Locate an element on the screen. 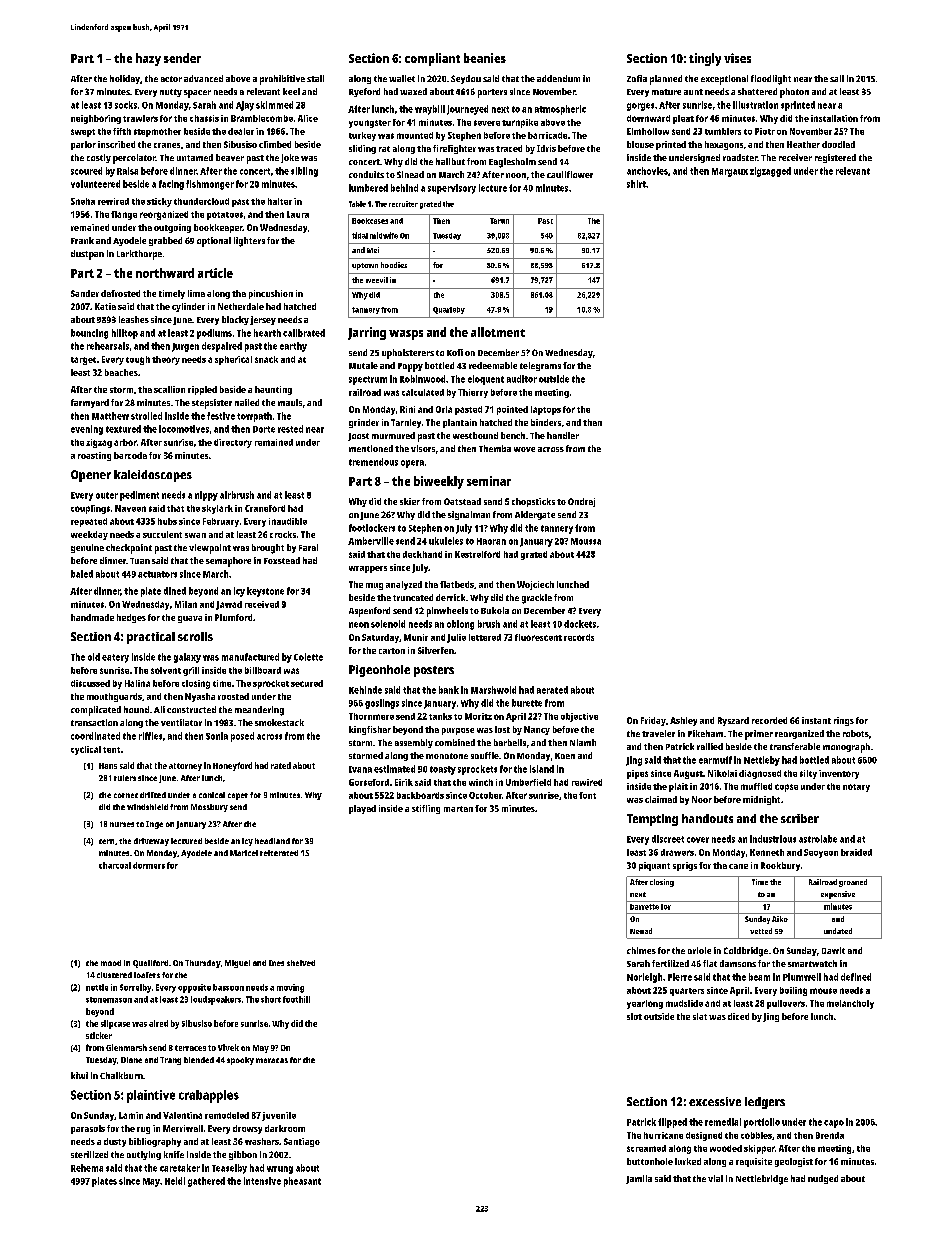 Image resolution: width=952 pixels, height=1233 pixels. nudged is located at coordinates (823, 1179).
